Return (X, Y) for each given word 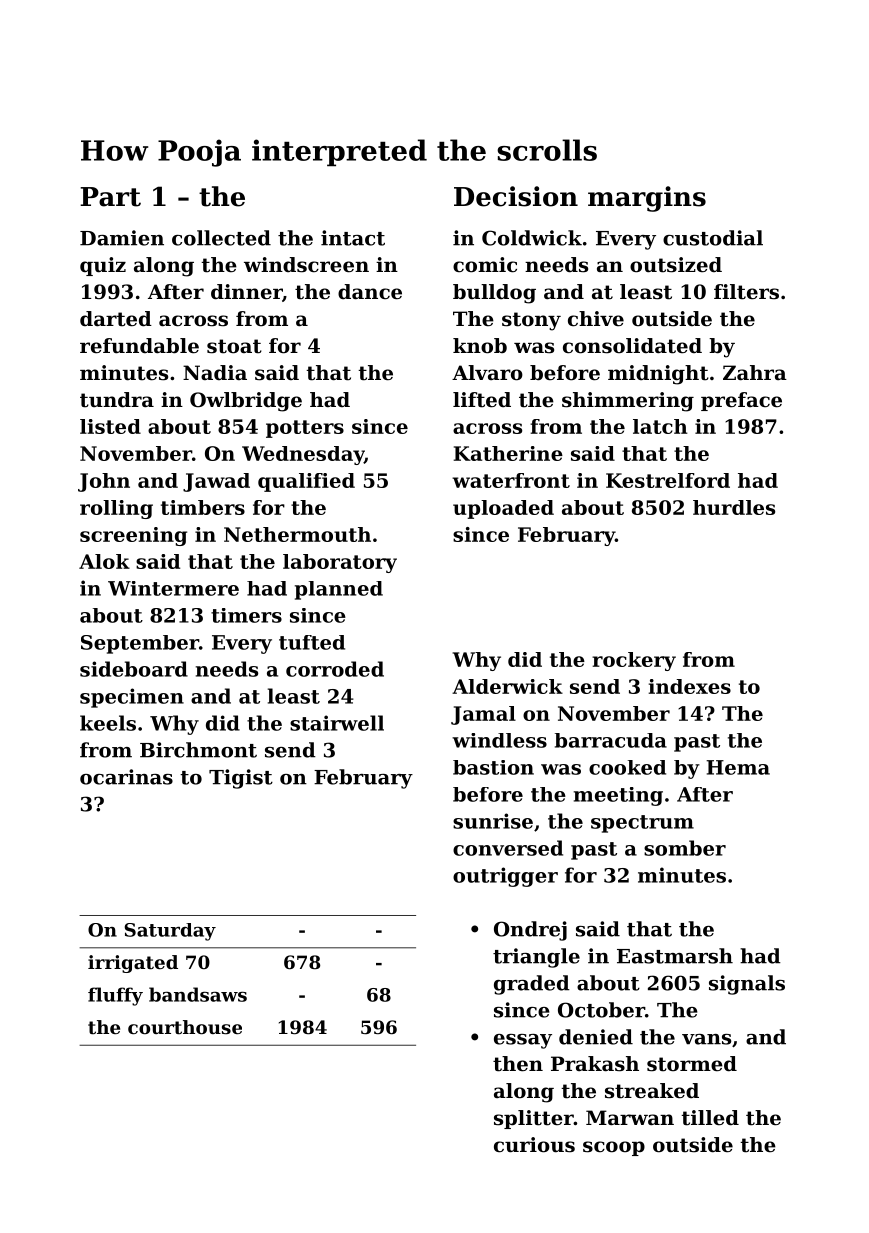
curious (534, 1145)
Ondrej (530, 931)
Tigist (241, 779)
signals (747, 985)
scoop (614, 1148)
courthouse (185, 1027)
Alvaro (487, 373)
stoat (234, 346)
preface (741, 401)
